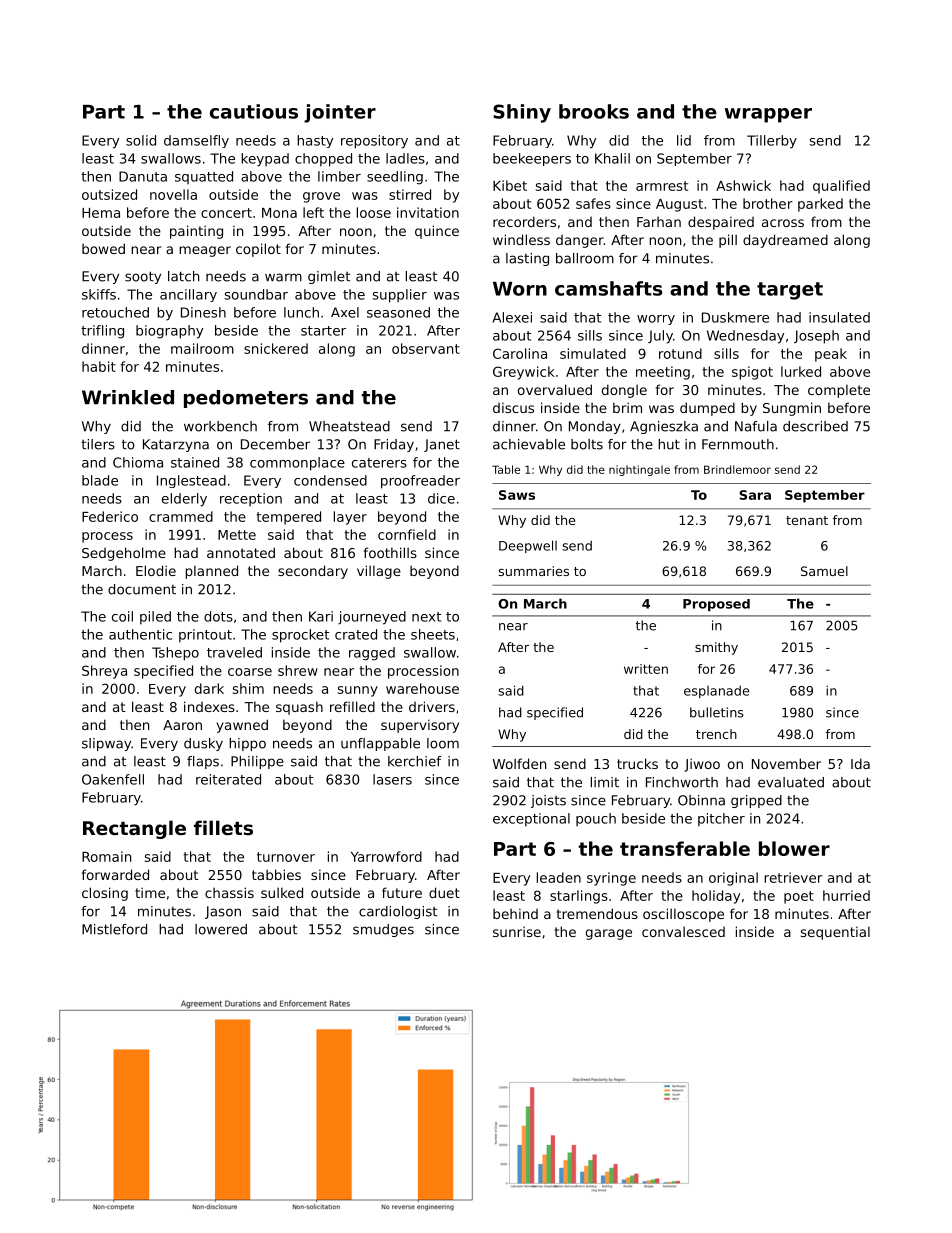 The height and width of the screenshot is (1233, 952). Describe the element at coordinates (512, 317) in the screenshot. I see `Alexei` at that location.
